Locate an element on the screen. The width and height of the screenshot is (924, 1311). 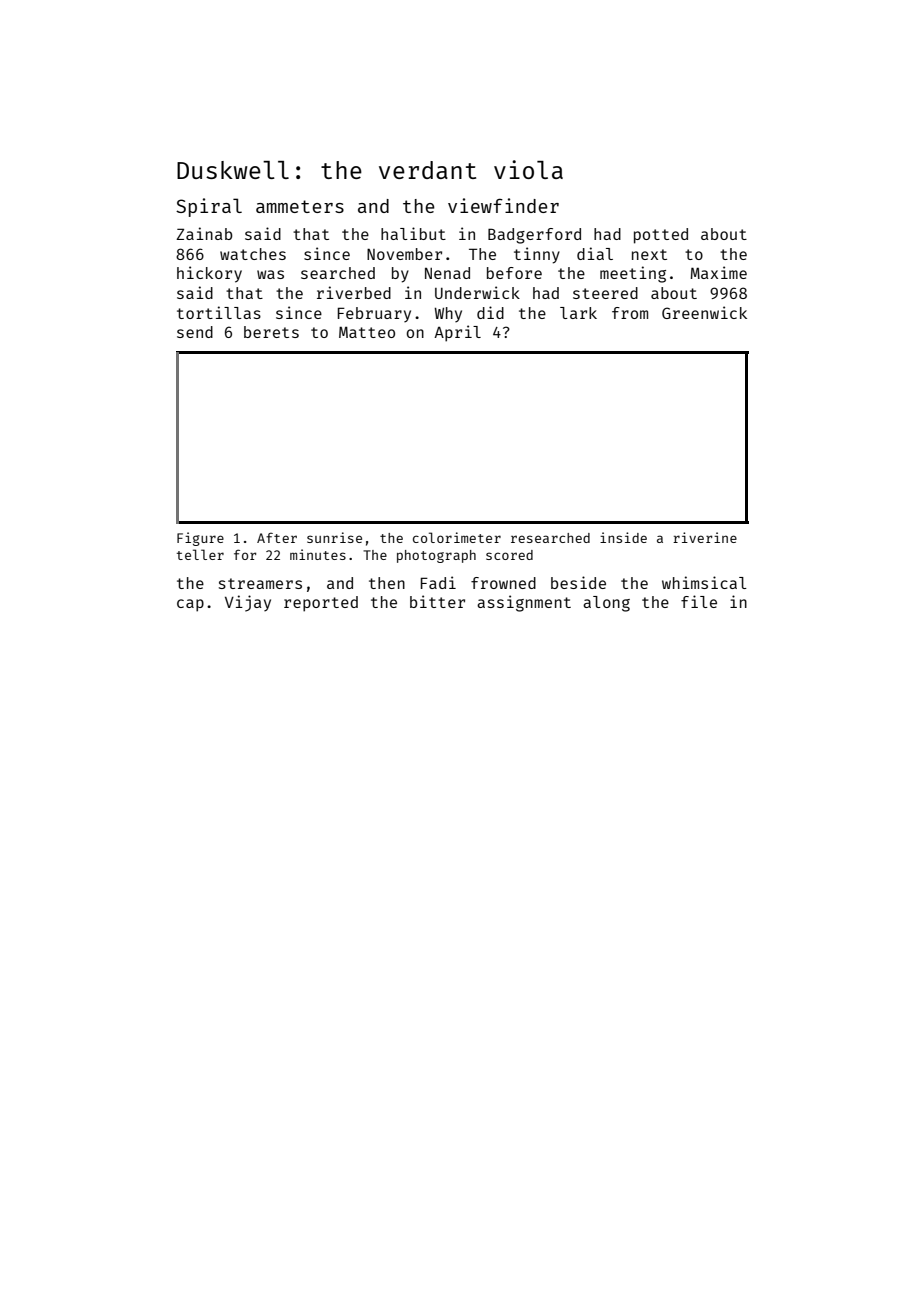
viewfinder is located at coordinates (503, 205).
